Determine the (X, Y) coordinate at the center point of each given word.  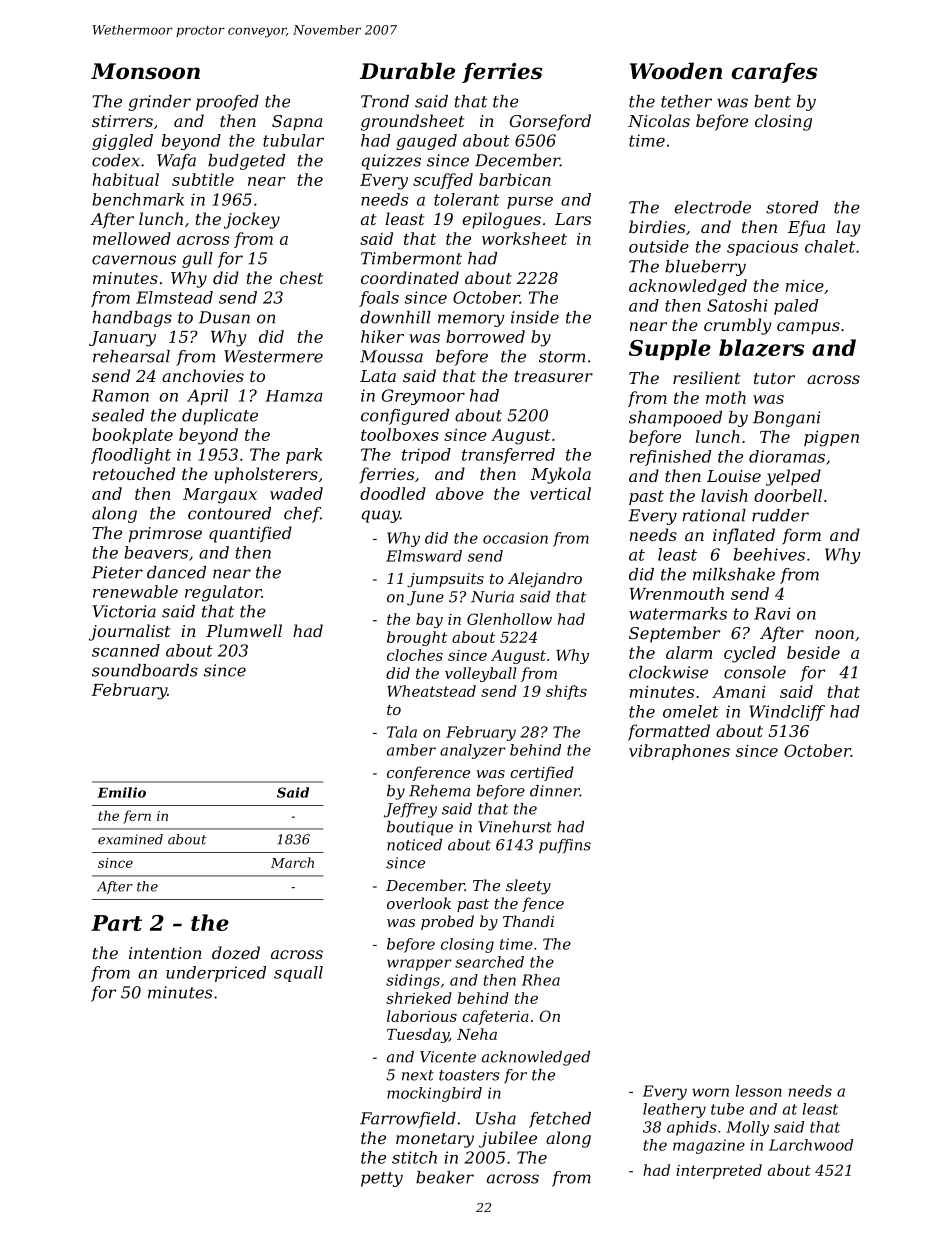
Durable (407, 71)
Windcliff (787, 713)
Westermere (273, 356)
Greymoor (423, 397)
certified (542, 773)
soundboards (145, 670)
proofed (227, 103)
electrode (712, 207)
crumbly (737, 326)
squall (298, 974)
